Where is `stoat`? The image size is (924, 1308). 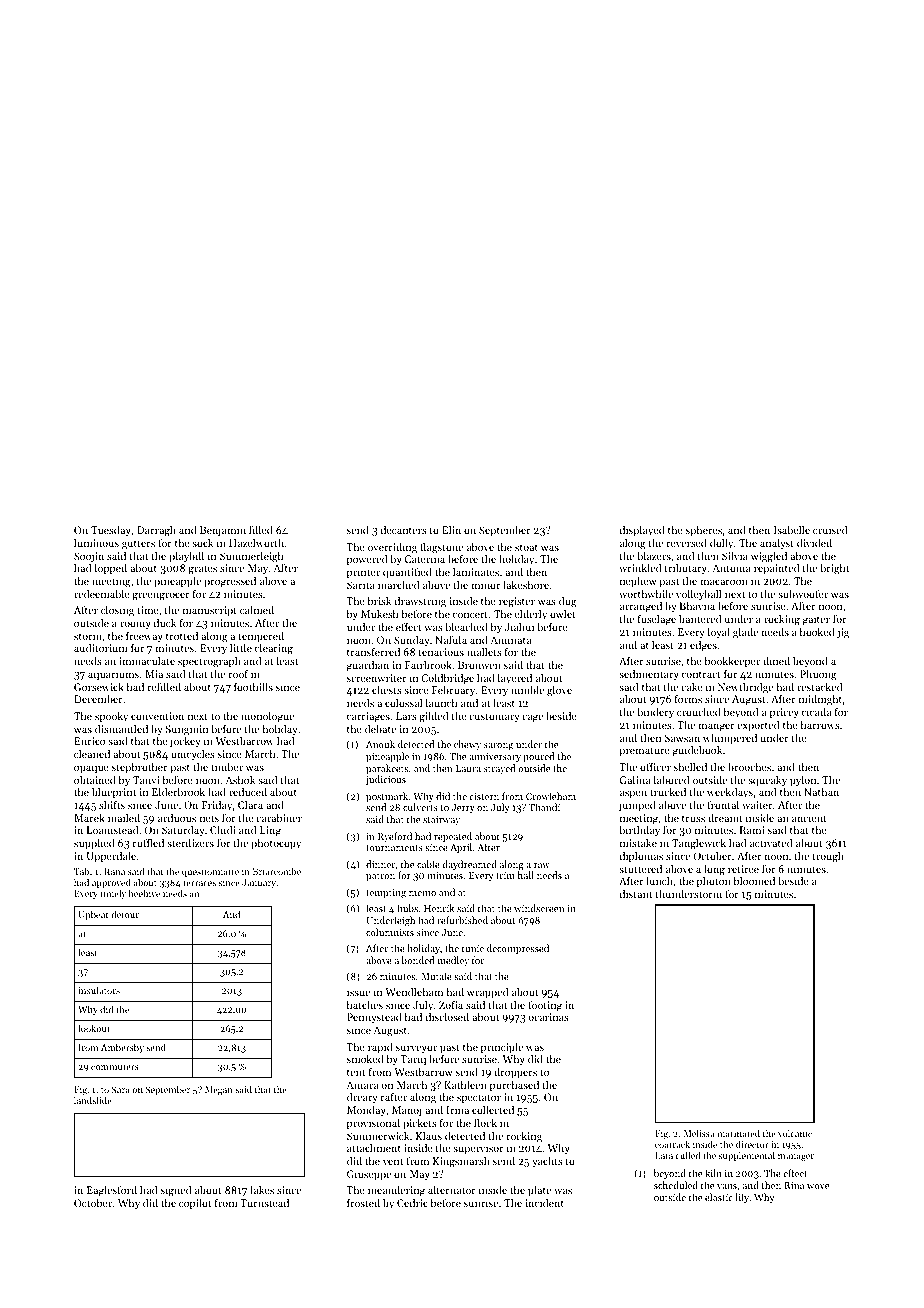
stoat is located at coordinates (526, 547).
